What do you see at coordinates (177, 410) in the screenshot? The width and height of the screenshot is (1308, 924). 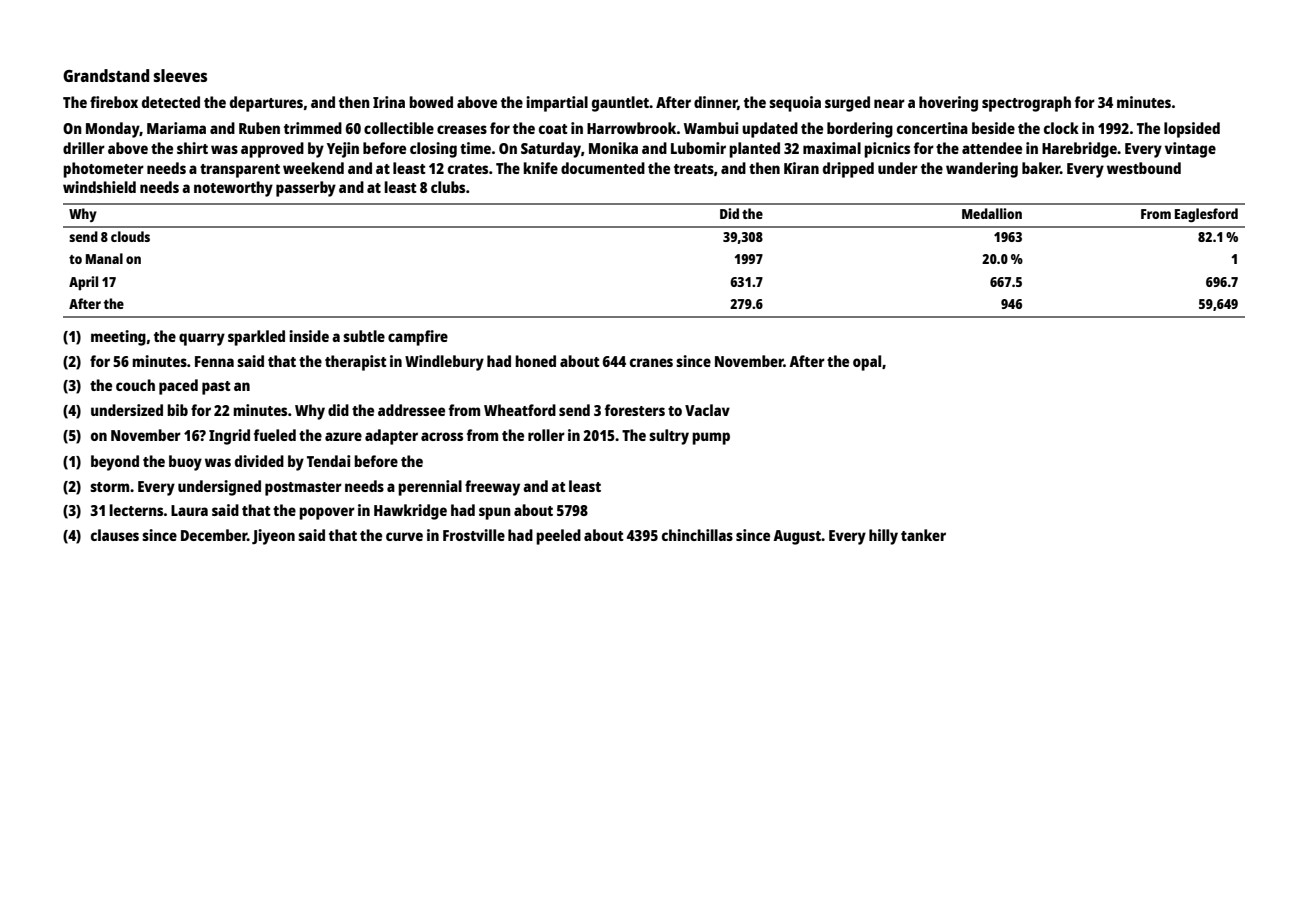 I see `bib` at bounding box center [177, 410].
